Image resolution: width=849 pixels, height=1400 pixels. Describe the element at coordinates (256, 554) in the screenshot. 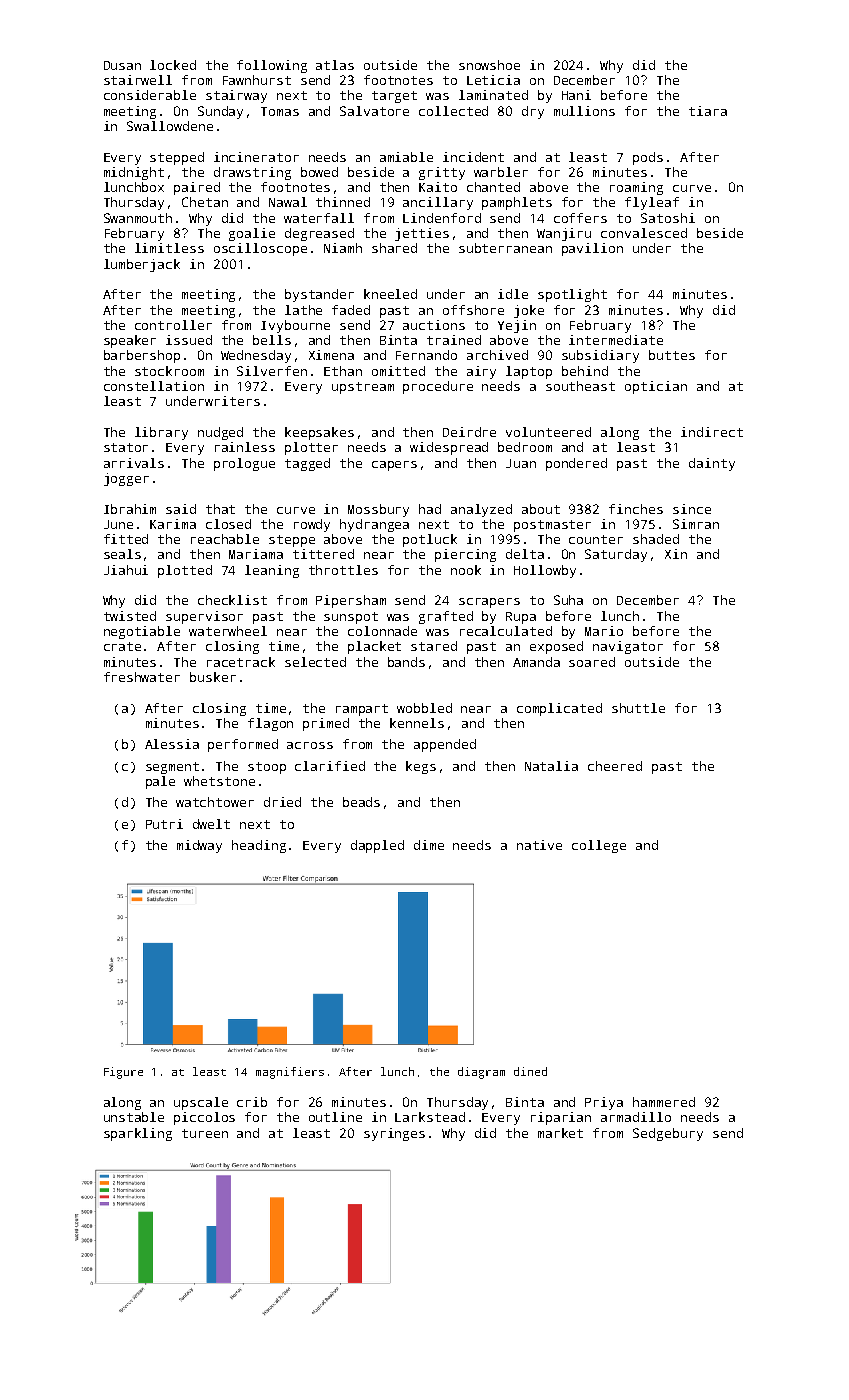

I see `Mariama` at that location.
